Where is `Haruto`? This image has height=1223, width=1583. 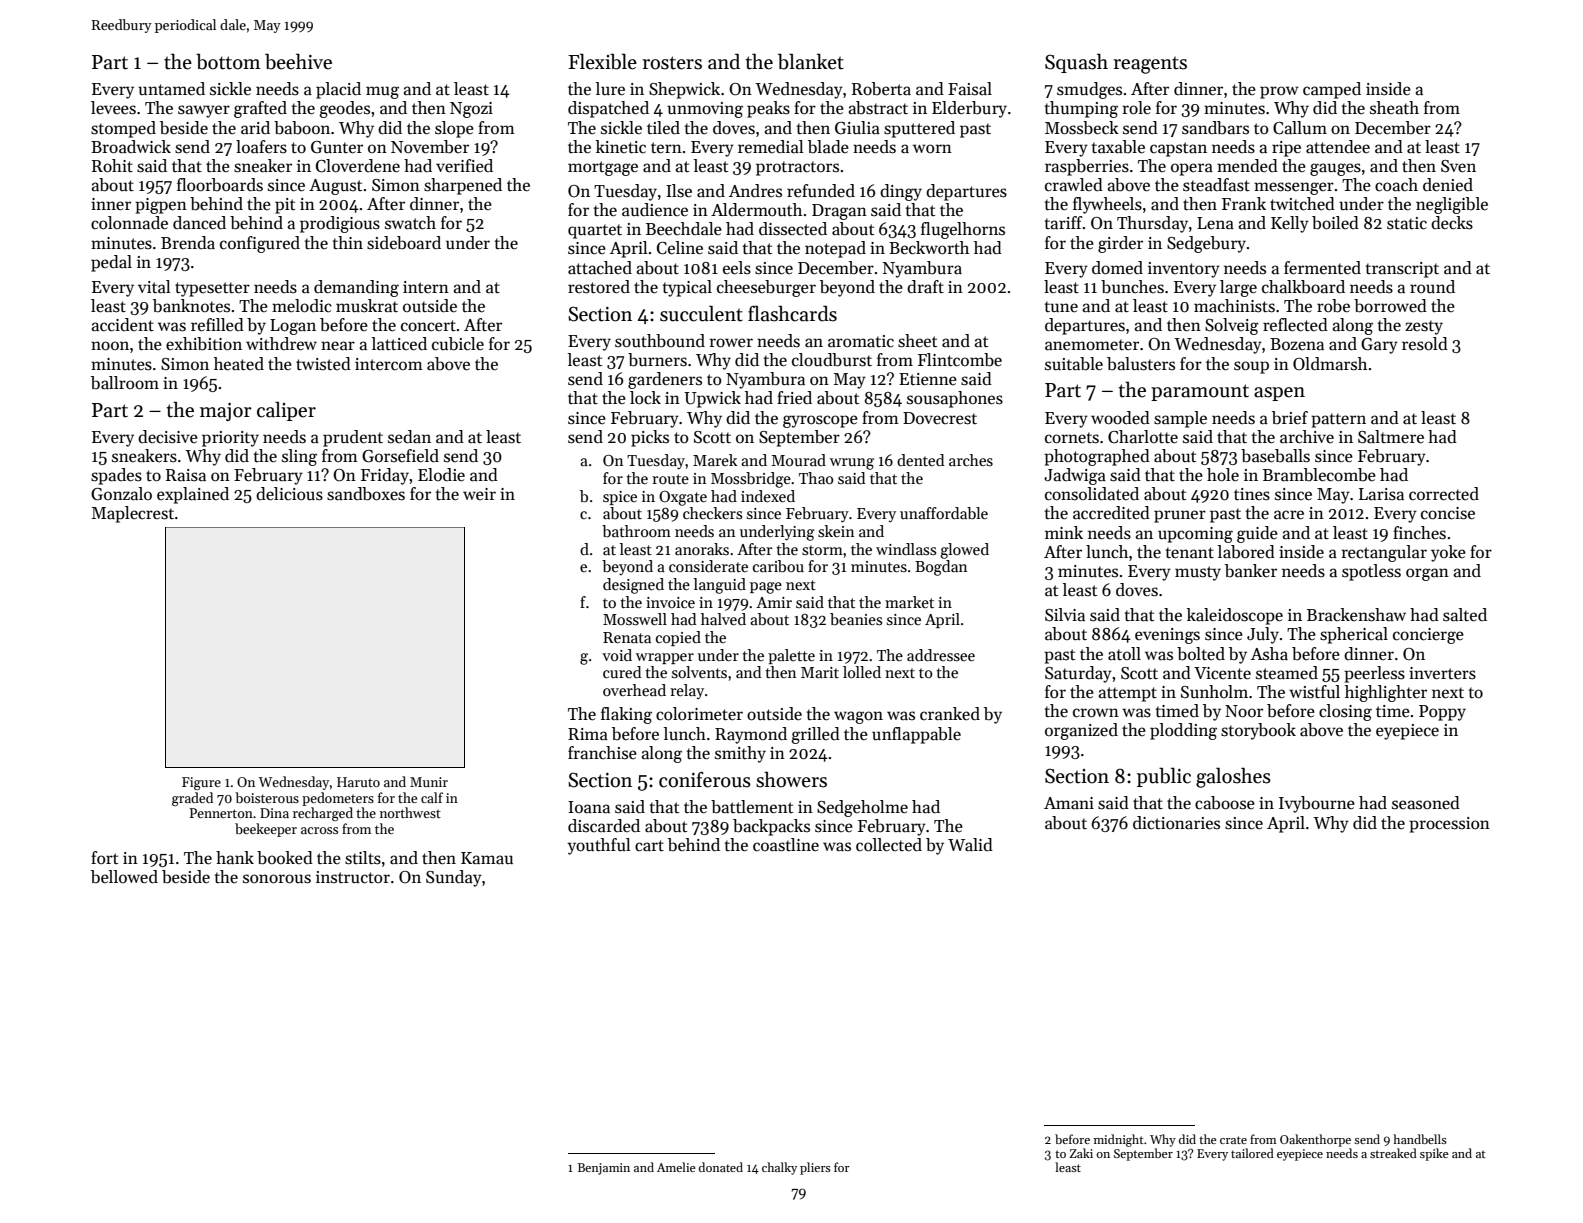
Haruto is located at coordinates (358, 782).
